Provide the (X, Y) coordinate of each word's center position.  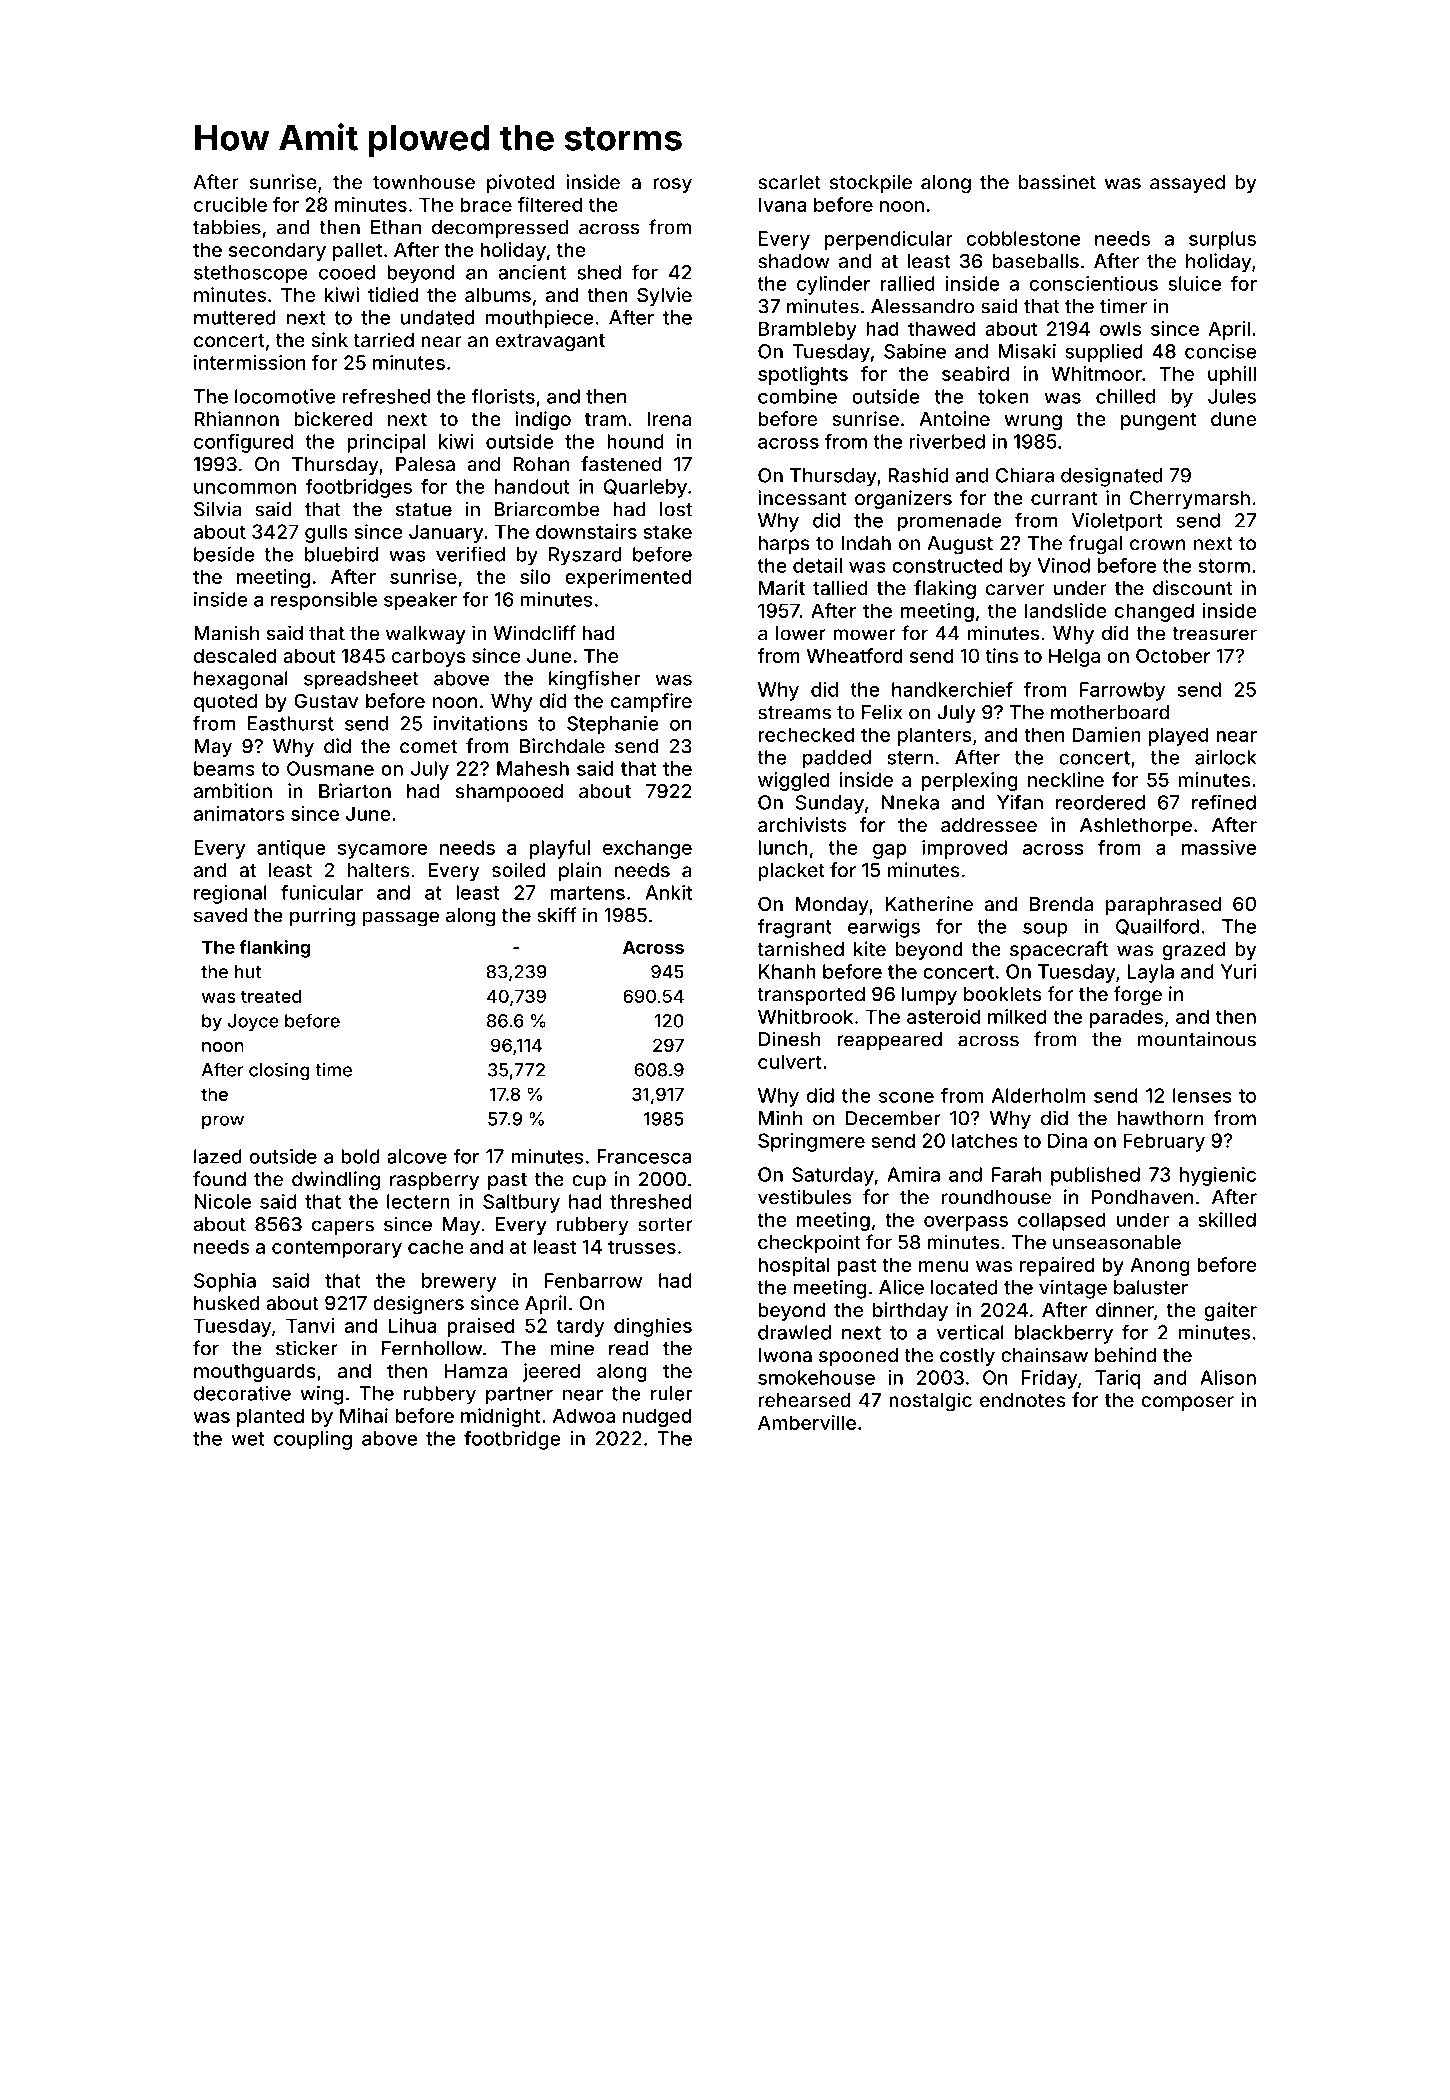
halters (379, 870)
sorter (665, 1225)
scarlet (789, 182)
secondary (277, 251)
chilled (1125, 396)
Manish (226, 633)
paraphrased (1163, 906)
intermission (249, 362)
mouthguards (255, 1372)
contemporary (337, 1249)
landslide (1066, 610)
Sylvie (664, 296)
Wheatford (855, 655)
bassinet (1057, 182)
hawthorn (1161, 1118)
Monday (832, 906)
